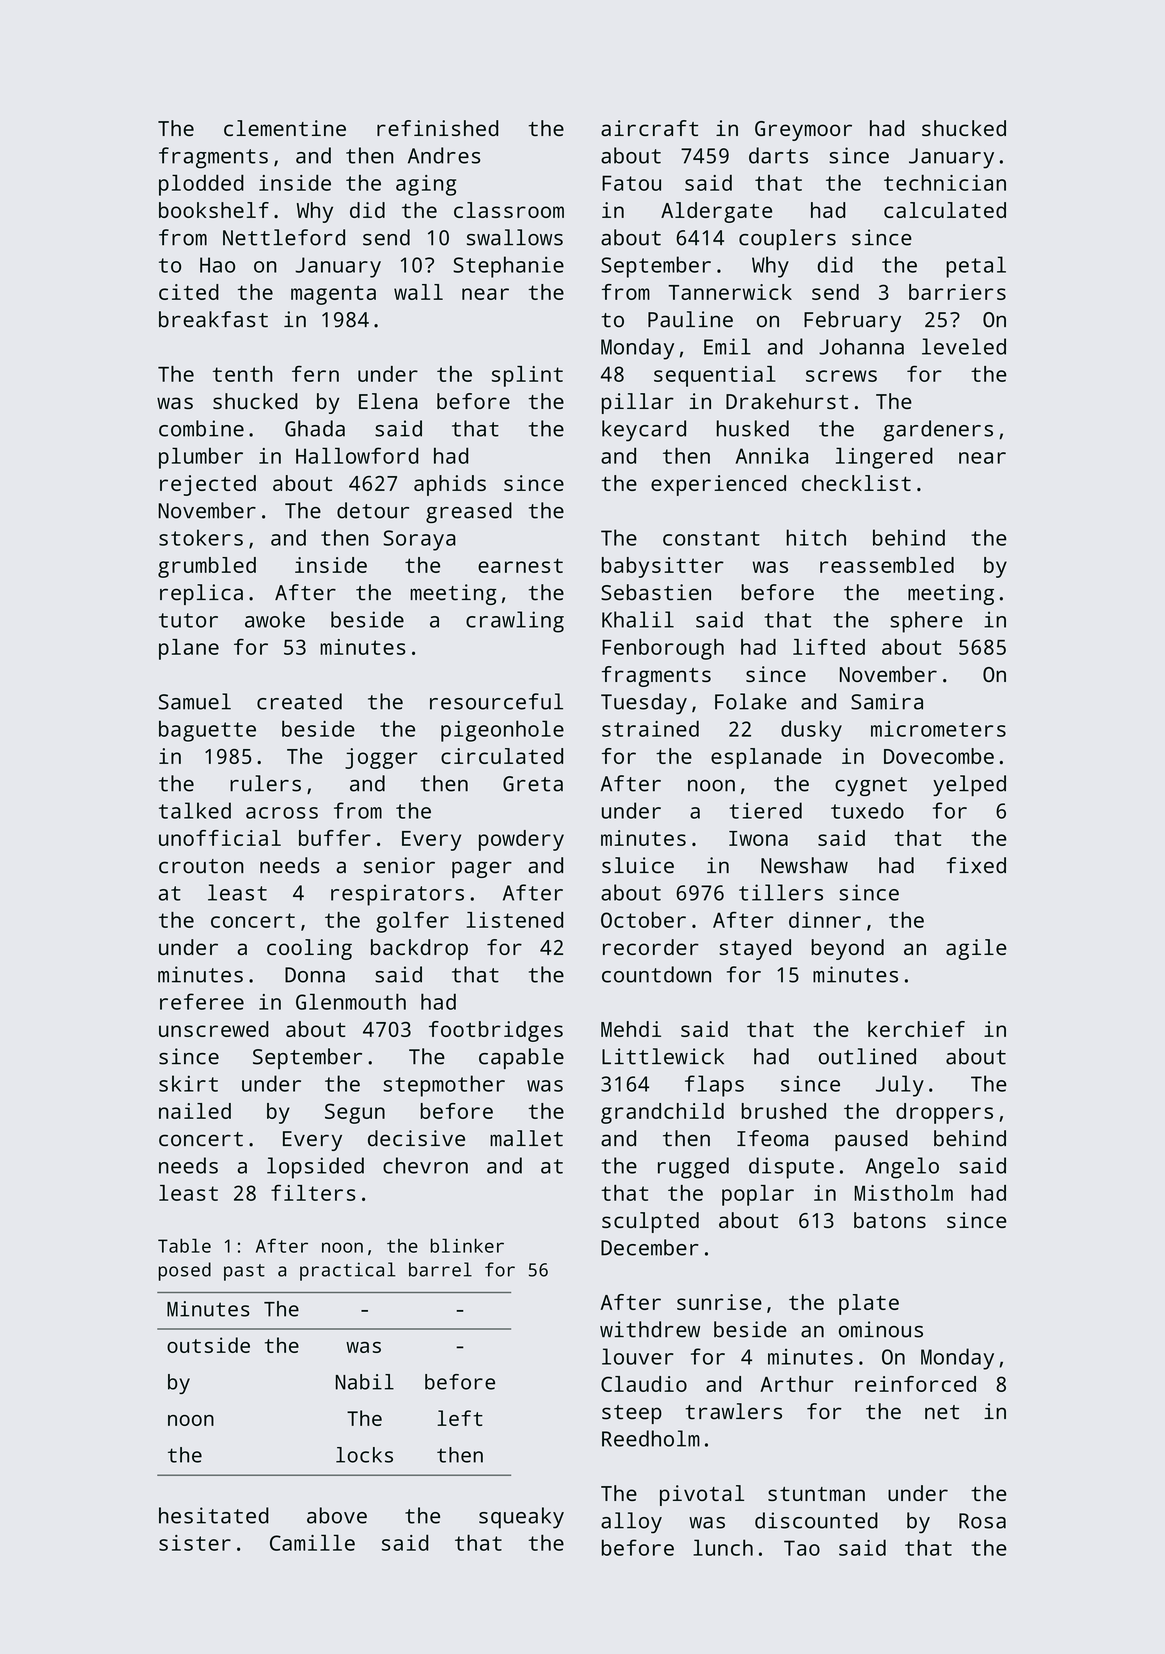  What do you see at coordinates (976, 949) in the screenshot?
I see `agile` at bounding box center [976, 949].
